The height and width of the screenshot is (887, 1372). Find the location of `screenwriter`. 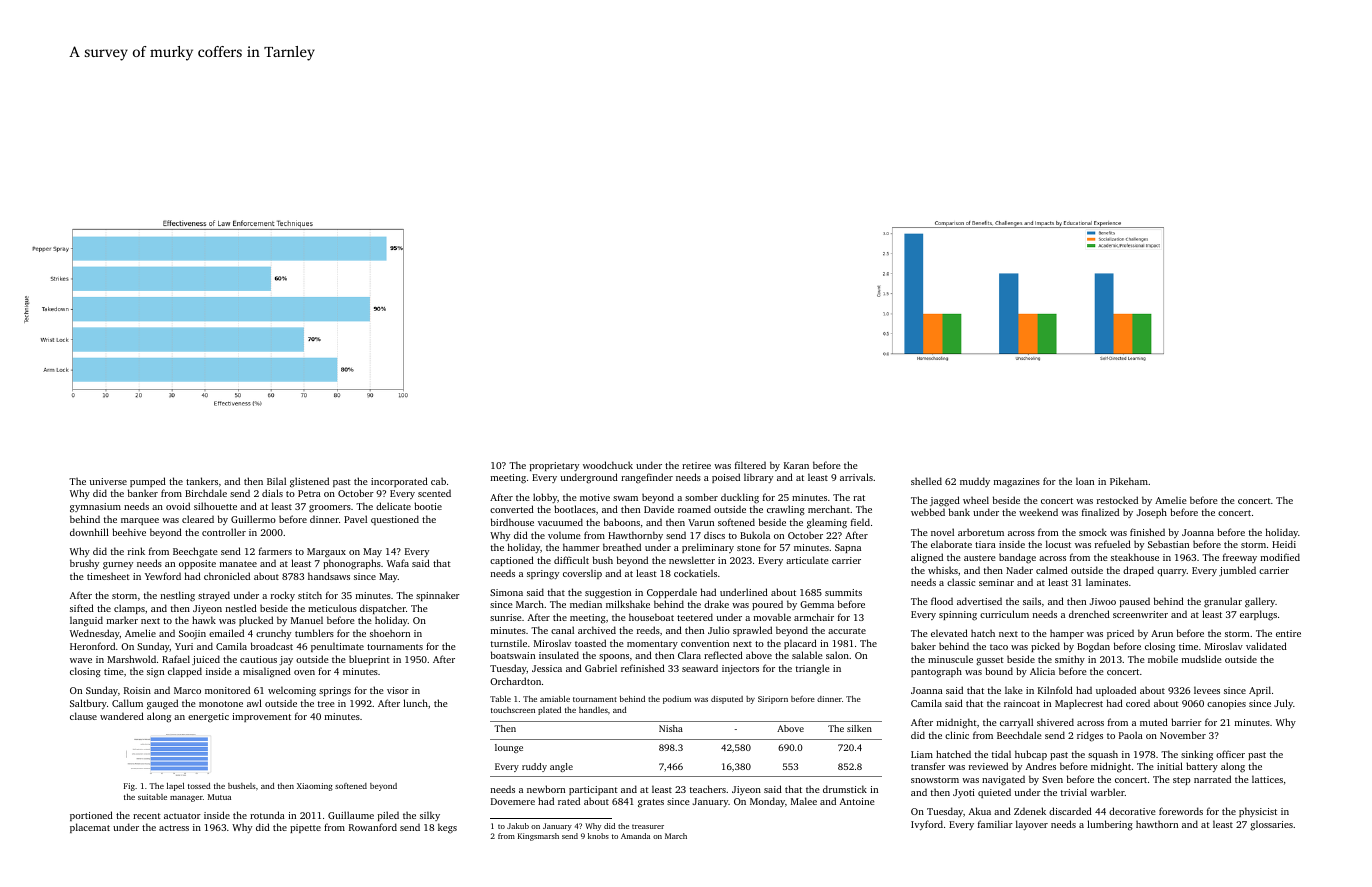

screenwriter is located at coordinates (1140, 614).
